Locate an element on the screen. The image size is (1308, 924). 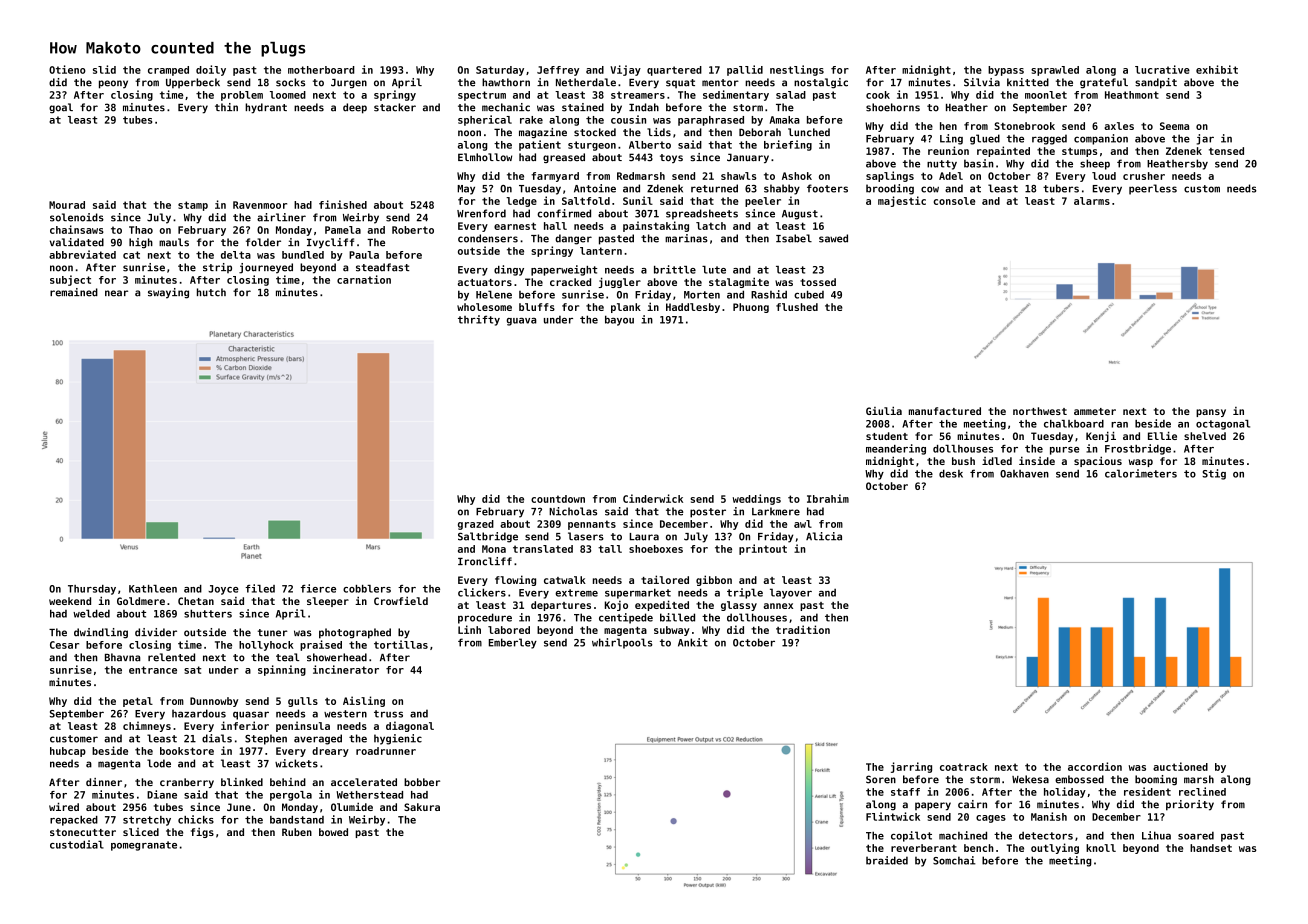
Stonebrook is located at coordinates (1024, 126).
